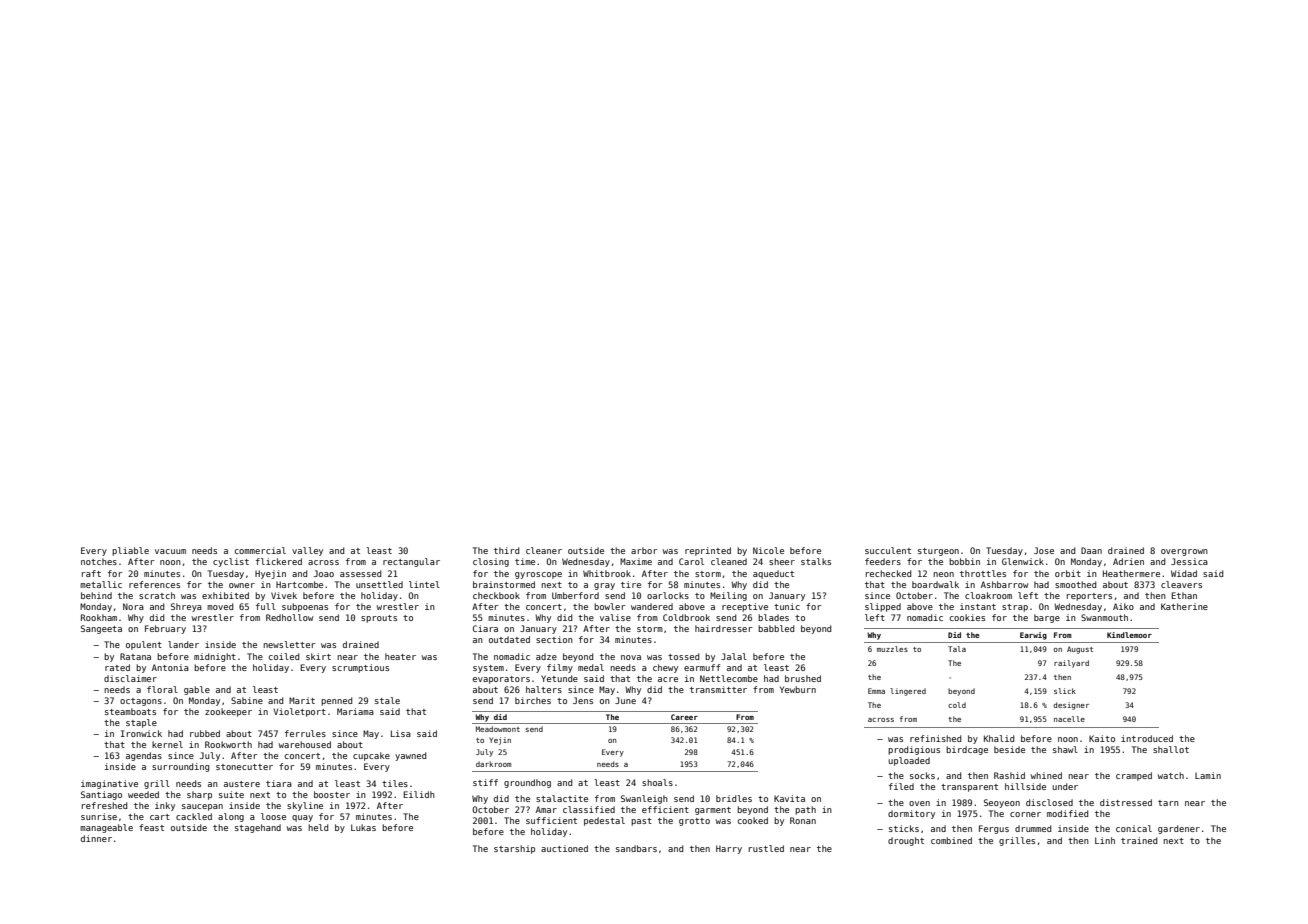 The image size is (1308, 924). Describe the element at coordinates (967, 617) in the screenshot. I see `cookies` at that location.
